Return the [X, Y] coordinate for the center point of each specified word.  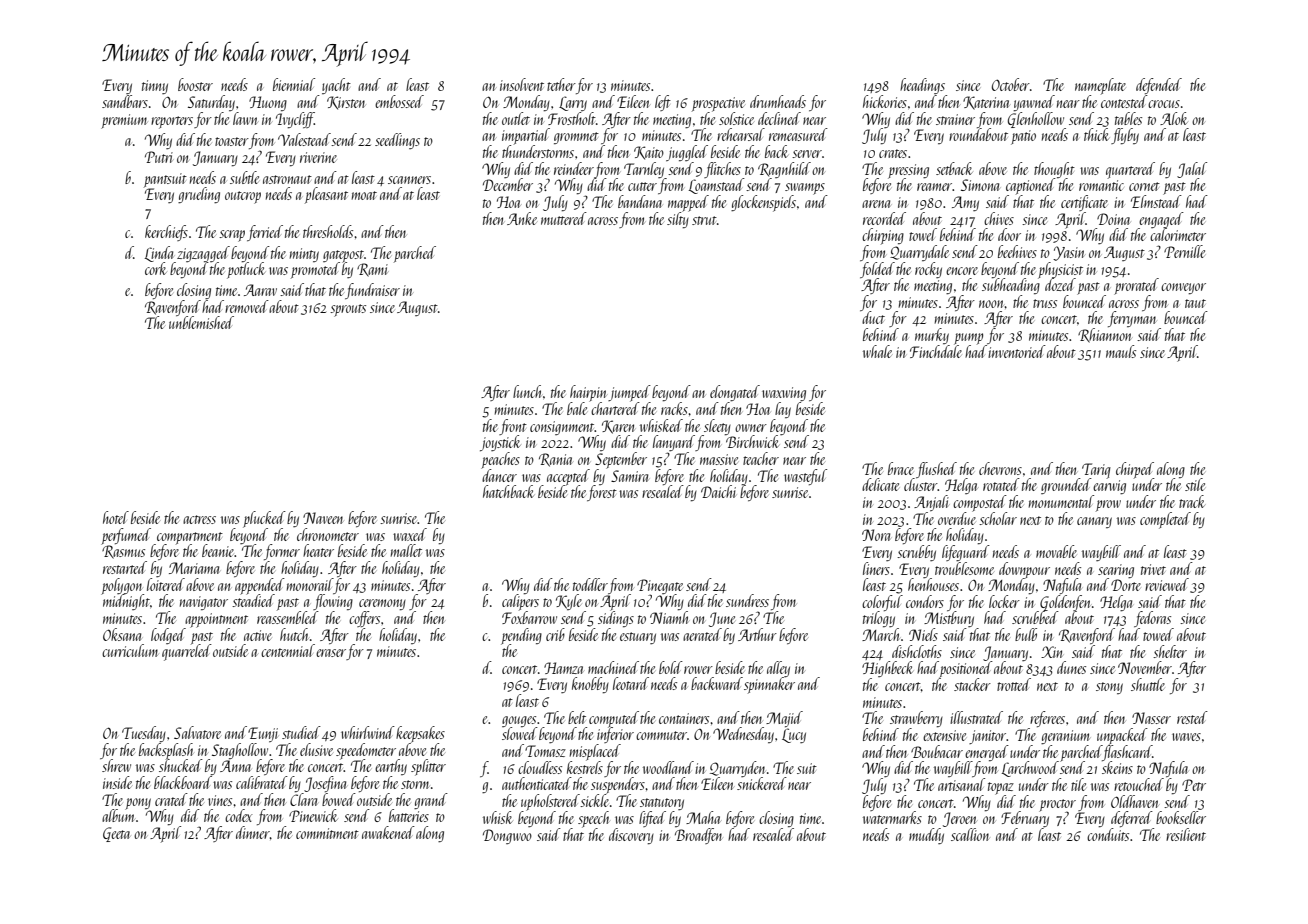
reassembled [288, 617]
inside [117, 782]
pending [522, 636]
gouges [519, 721]
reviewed [1167, 584]
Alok [1174, 118]
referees [1047, 719]
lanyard [674, 443]
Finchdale [936, 351]
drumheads [778, 101]
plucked [264, 519]
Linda [158, 254]
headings [922, 86]
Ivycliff [295, 120]
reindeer [574, 168]
